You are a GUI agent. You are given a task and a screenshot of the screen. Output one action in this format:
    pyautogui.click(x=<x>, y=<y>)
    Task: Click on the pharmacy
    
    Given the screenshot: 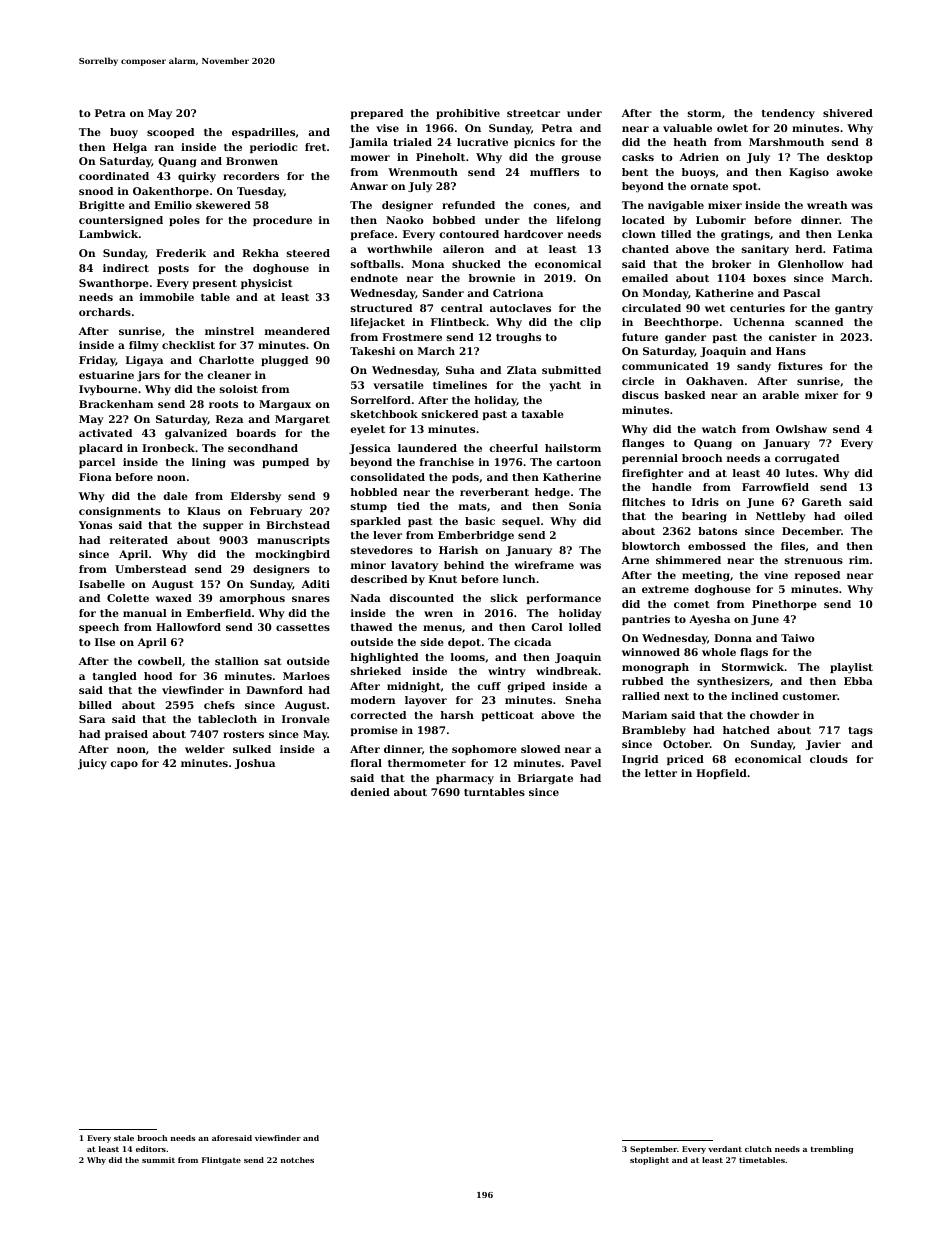 What is the action you would take?
    pyautogui.click(x=465, y=779)
